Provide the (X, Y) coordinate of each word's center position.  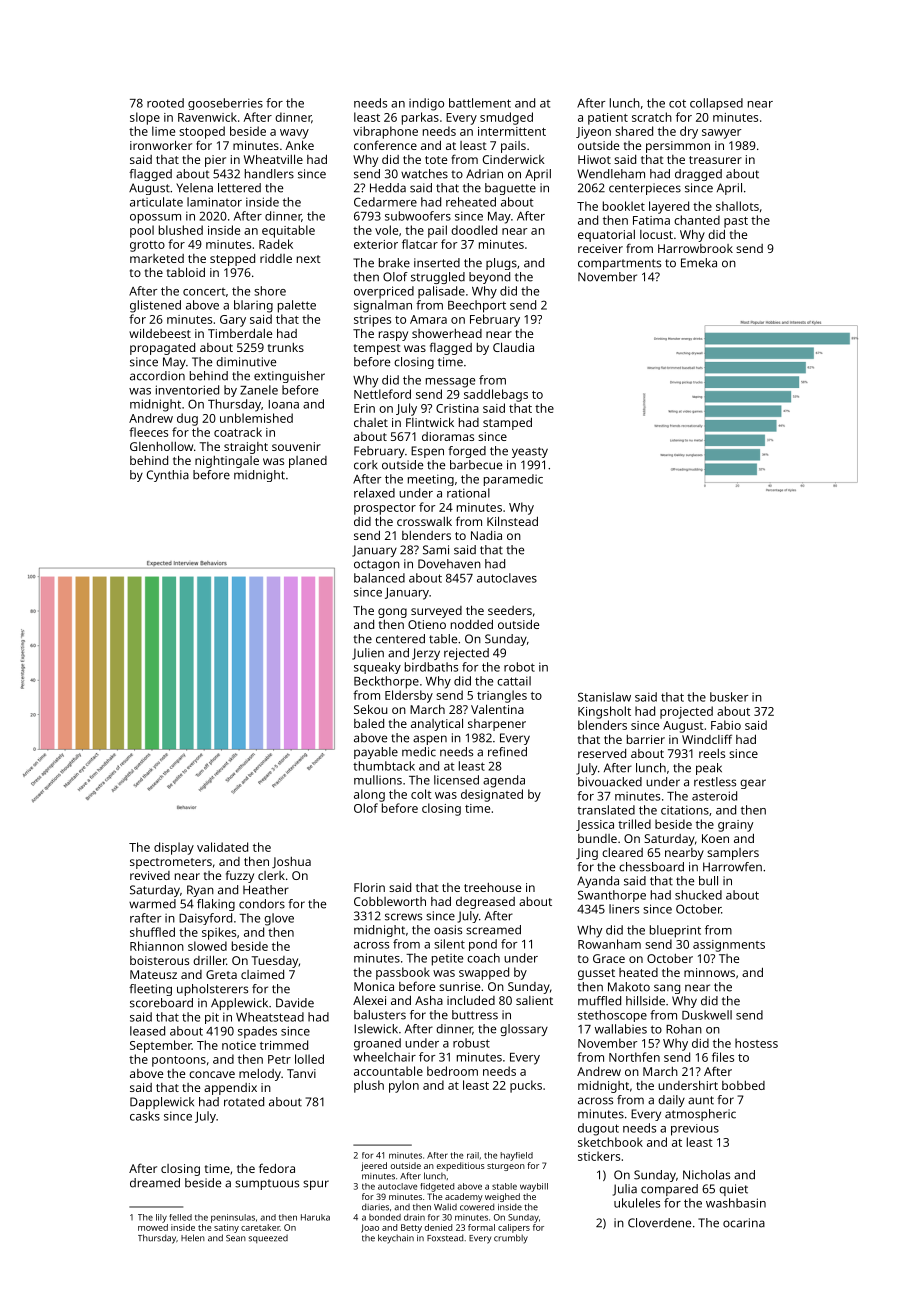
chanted (697, 220)
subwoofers (418, 216)
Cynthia (168, 476)
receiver (600, 248)
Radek (276, 244)
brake (394, 263)
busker (729, 697)
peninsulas (233, 1218)
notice (239, 1045)
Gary (233, 321)
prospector (385, 509)
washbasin (736, 1203)
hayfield (516, 1156)
